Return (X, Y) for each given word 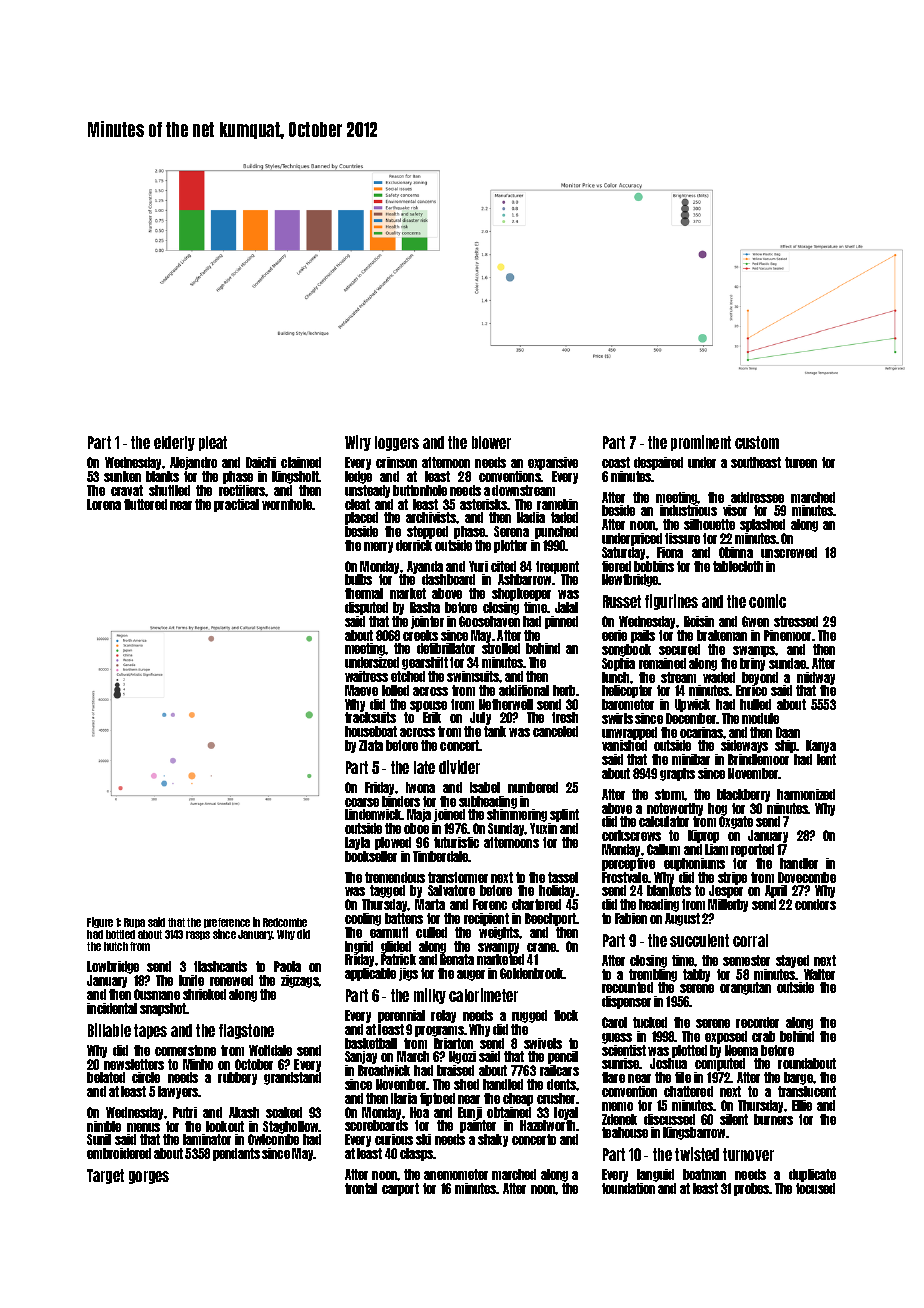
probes (752, 1189)
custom (757, 442)
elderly (174, 443)
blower (491, 442)
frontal (361, 1188)
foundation (628, 1188)
